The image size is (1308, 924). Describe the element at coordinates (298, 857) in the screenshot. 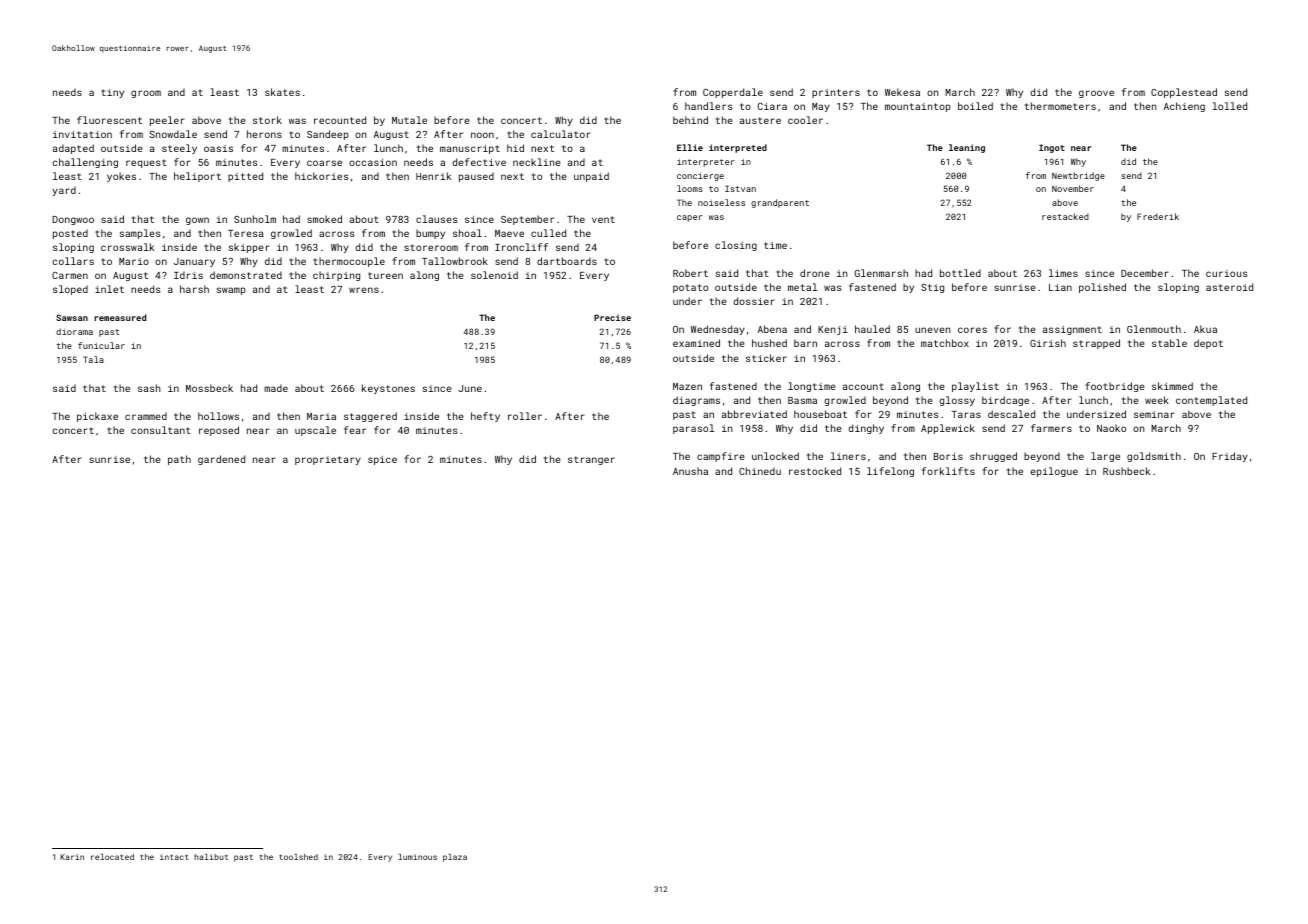

I see `toolshed` at that location.
